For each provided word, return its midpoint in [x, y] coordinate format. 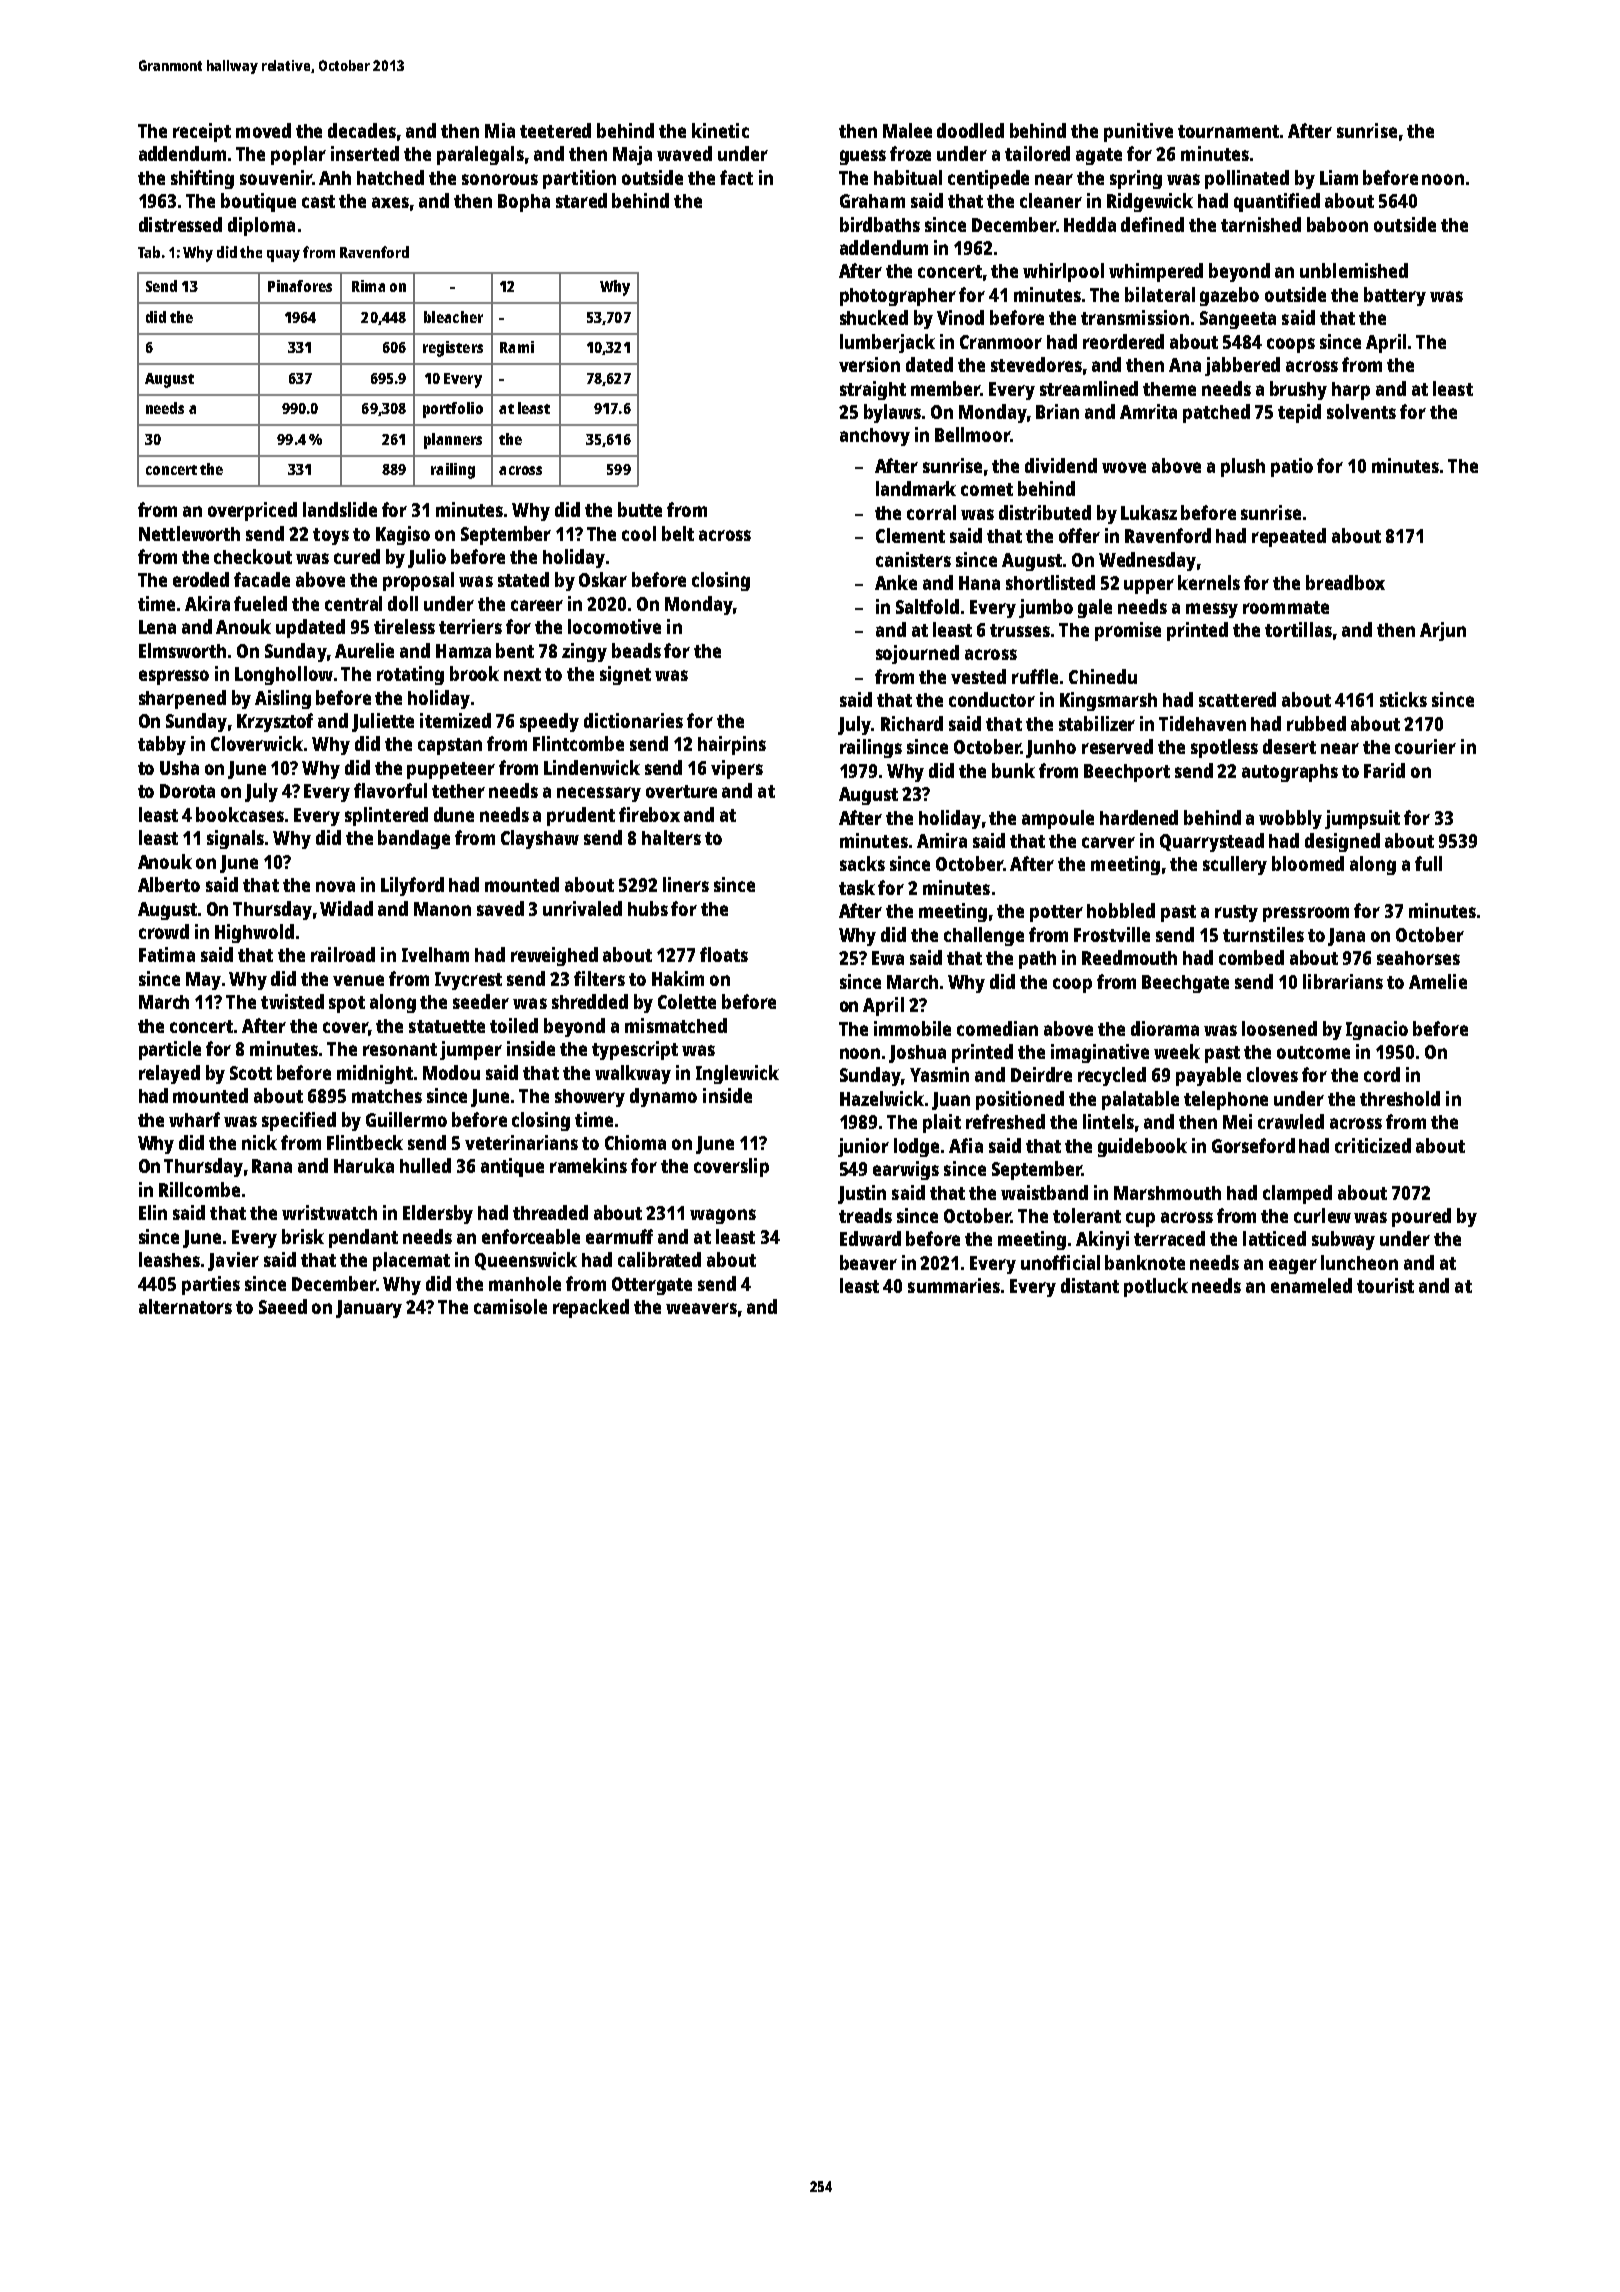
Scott [251, 1073]
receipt [202, 132]
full [1428, 863]
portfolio [453, 410]
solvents [1361, 411]
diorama [1165, 1028]
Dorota [187, 791]
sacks [862, 863]
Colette [687, 1001]
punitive [1138, 132]
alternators [185, 1306]
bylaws [892, 413]
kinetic [720, 130]
